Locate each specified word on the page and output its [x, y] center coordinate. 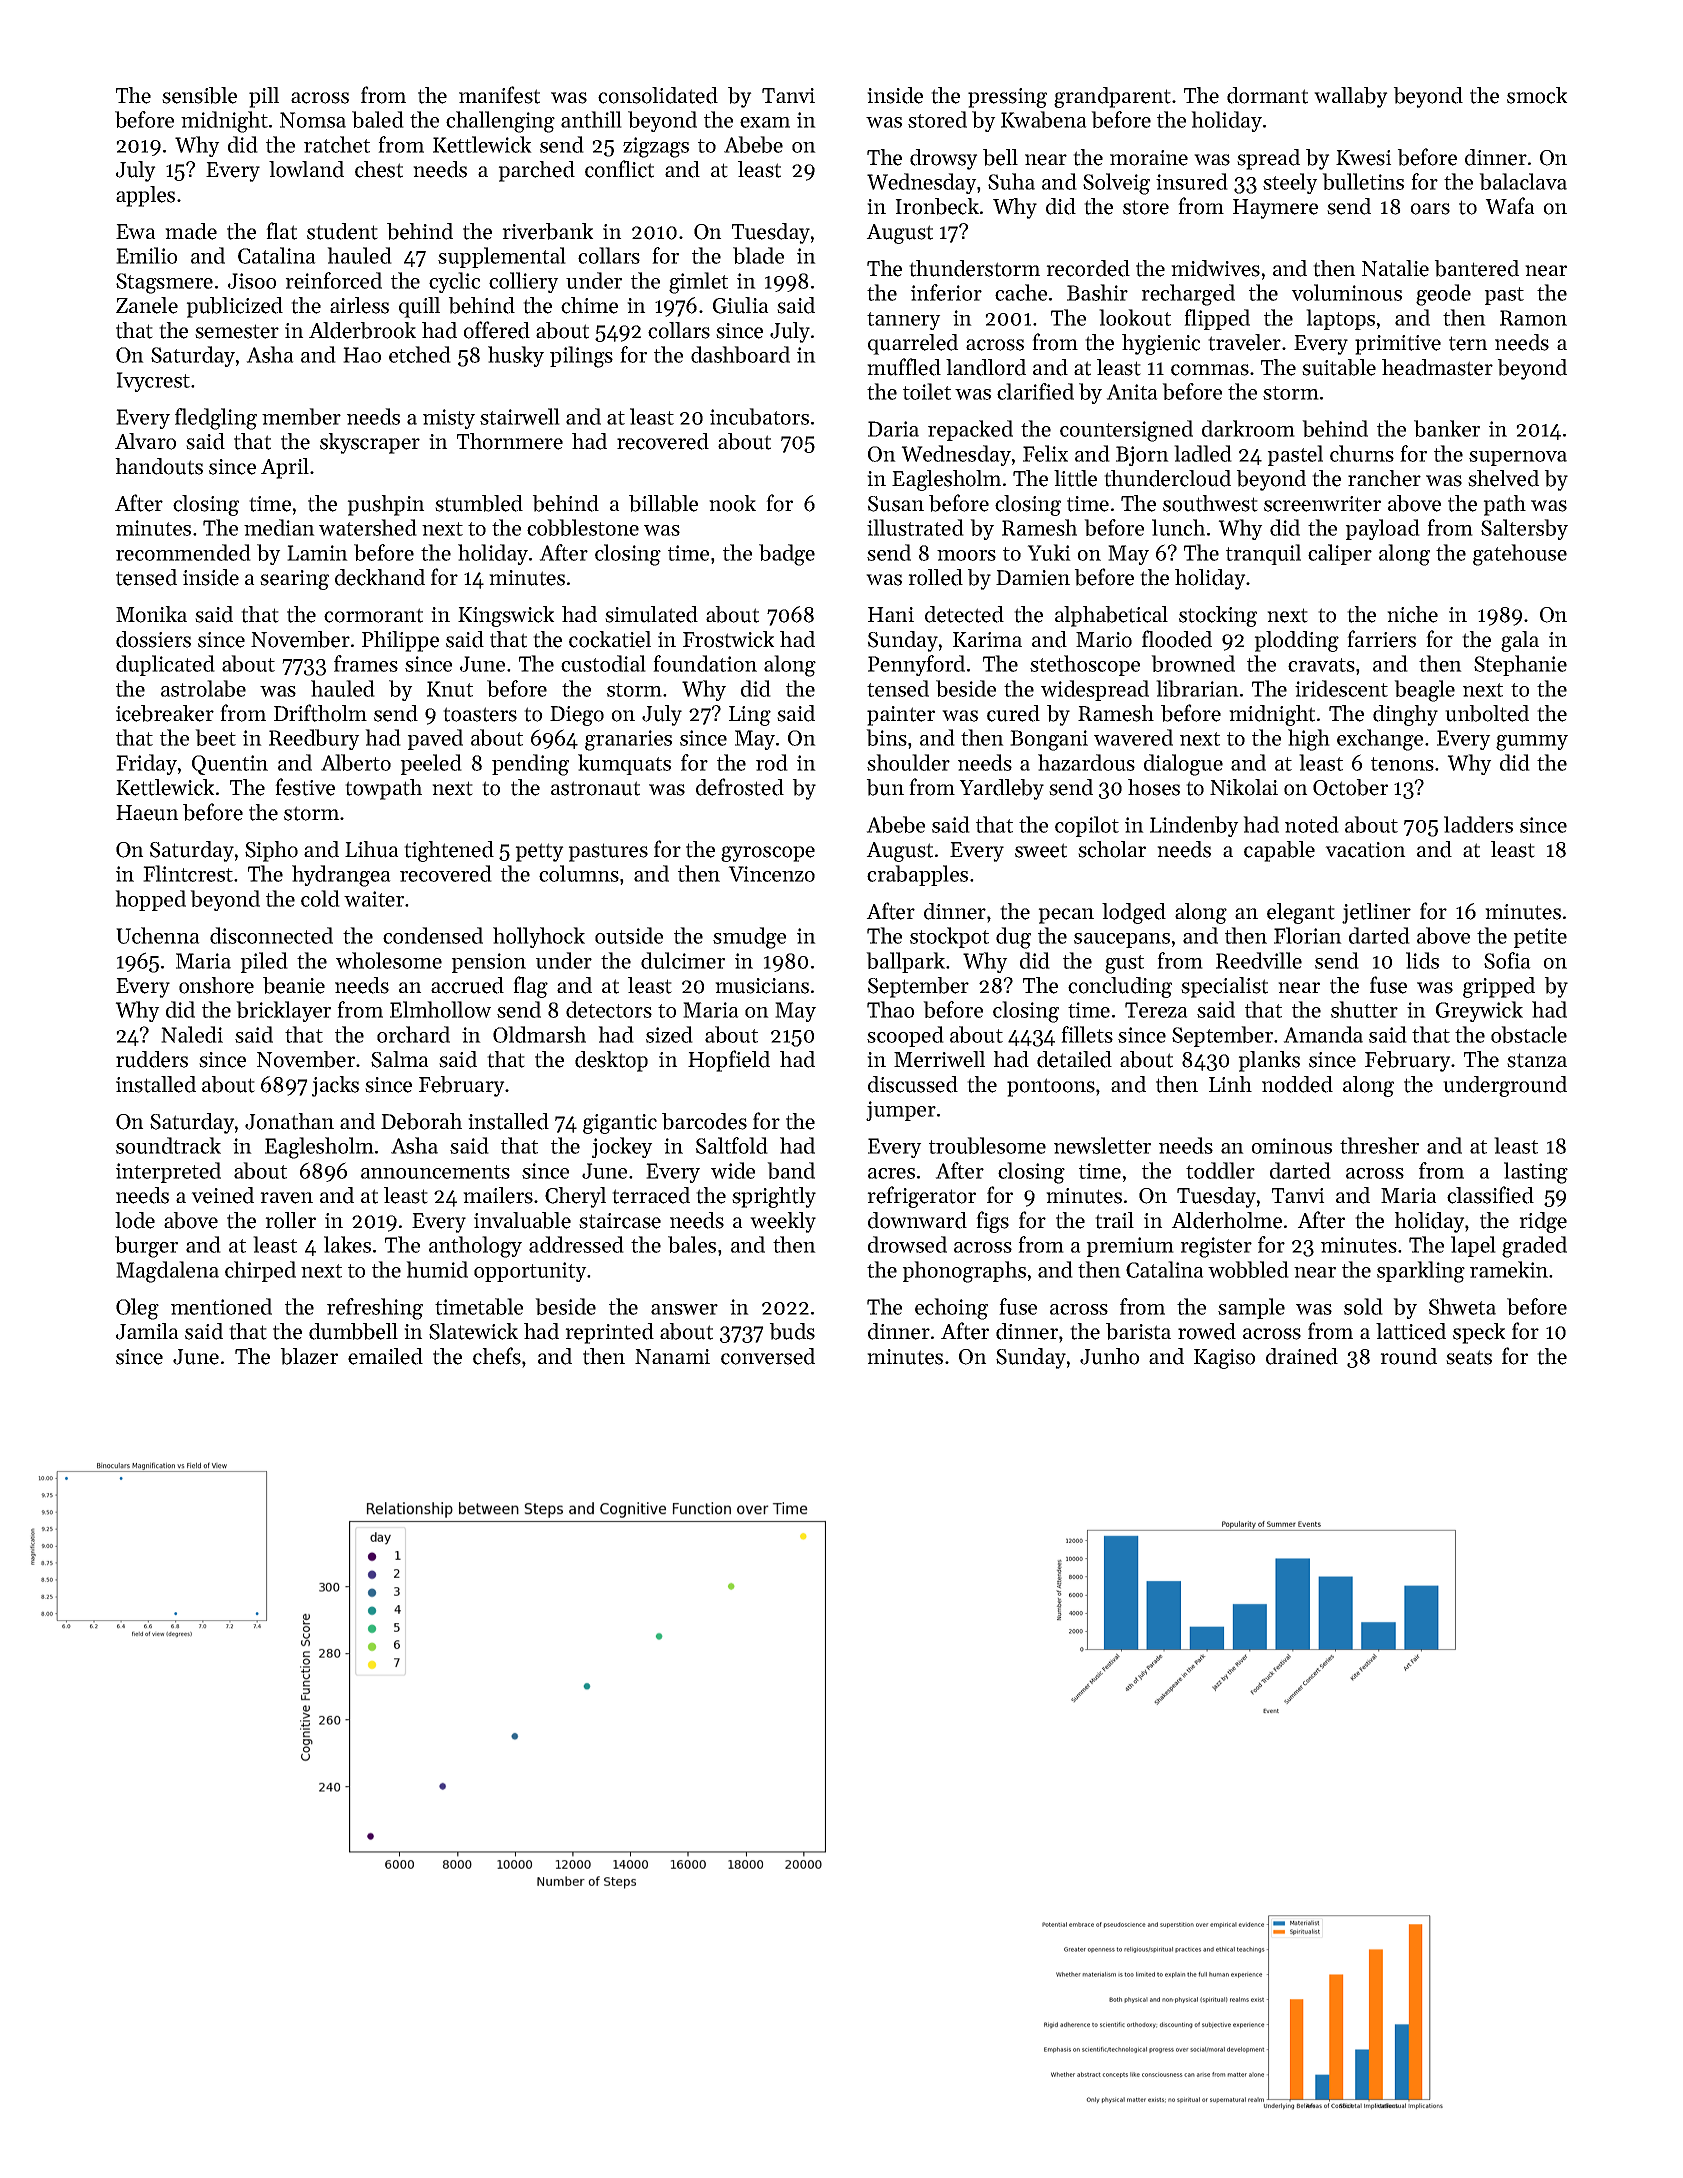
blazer [309, 1356]
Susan [896, 504]
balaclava [1523, 181]
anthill [591, 119]
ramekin [1509, 1269]
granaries [628, 740]
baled [378, 119]
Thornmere [510, 441]
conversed [768, 1356]
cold [320, 898]
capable [1279, 851]
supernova [1518, 458]
